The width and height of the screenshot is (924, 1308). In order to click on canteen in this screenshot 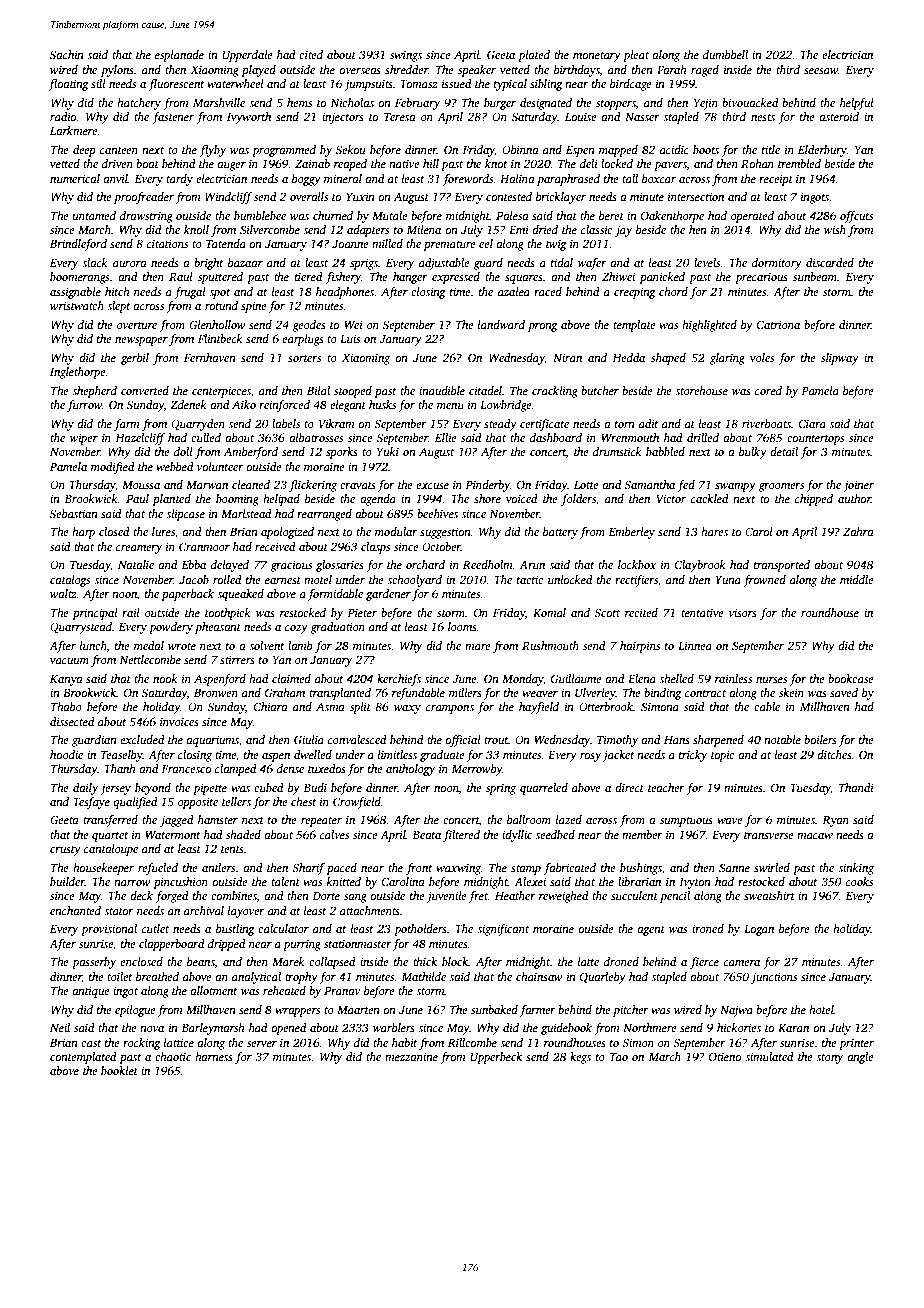, I will do `click(119, 150)`.
